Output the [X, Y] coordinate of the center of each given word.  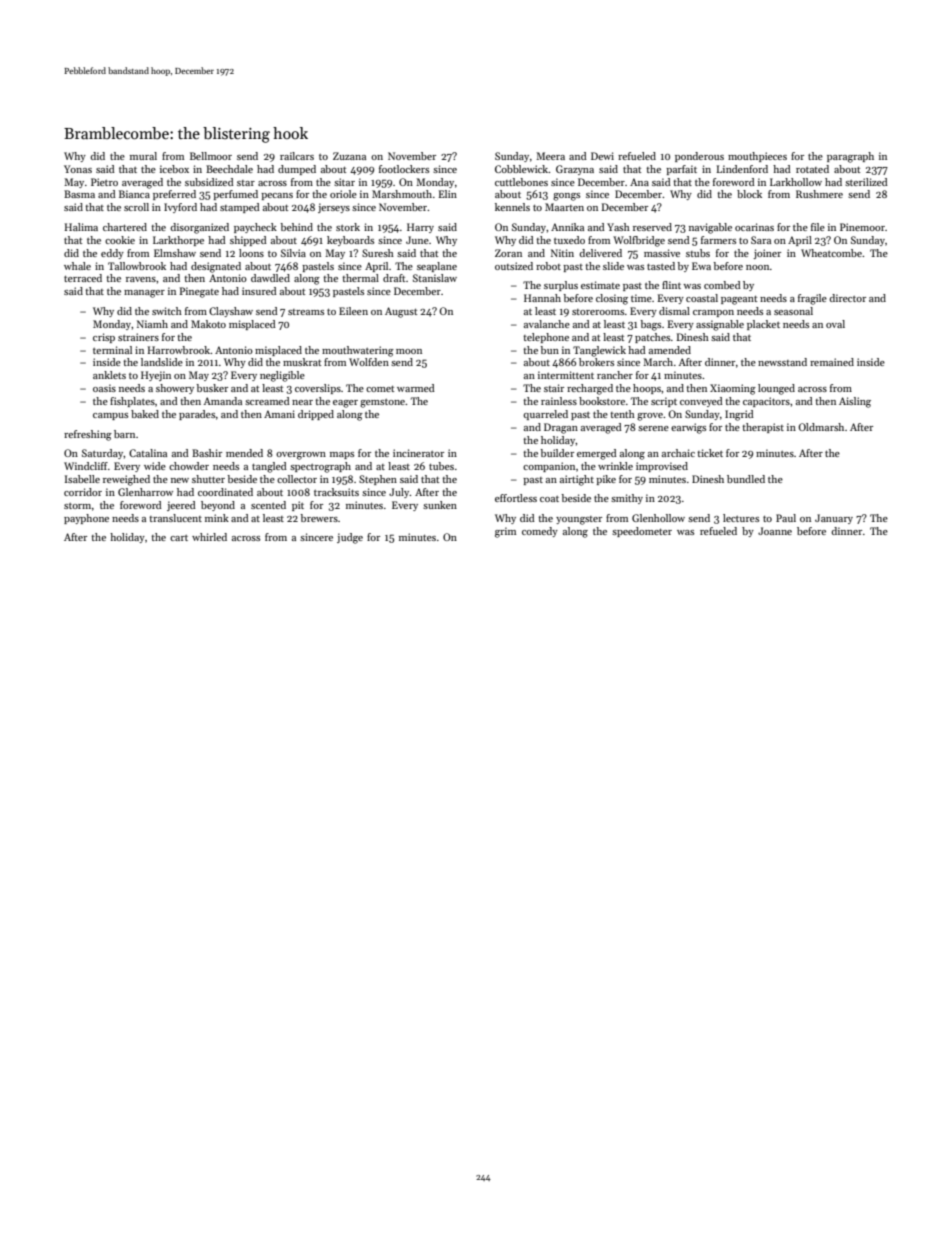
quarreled [545, 415]
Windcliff [86, 466]
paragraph [850, 157]
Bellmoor [211, 156]
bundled [746, 479]
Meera [550, 156]
